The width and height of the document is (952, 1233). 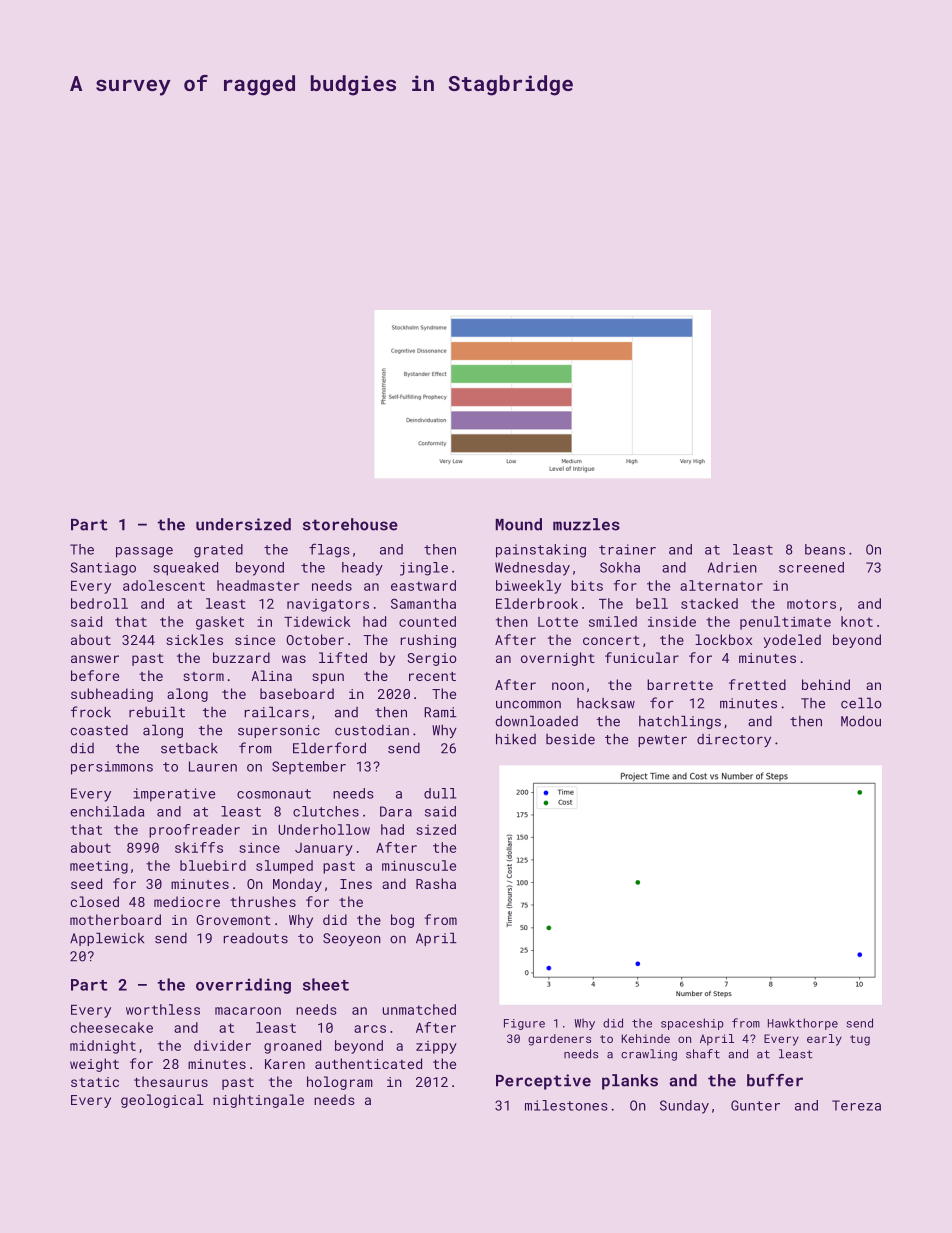 I want to click on clutches, so click(x=326, y=811).
